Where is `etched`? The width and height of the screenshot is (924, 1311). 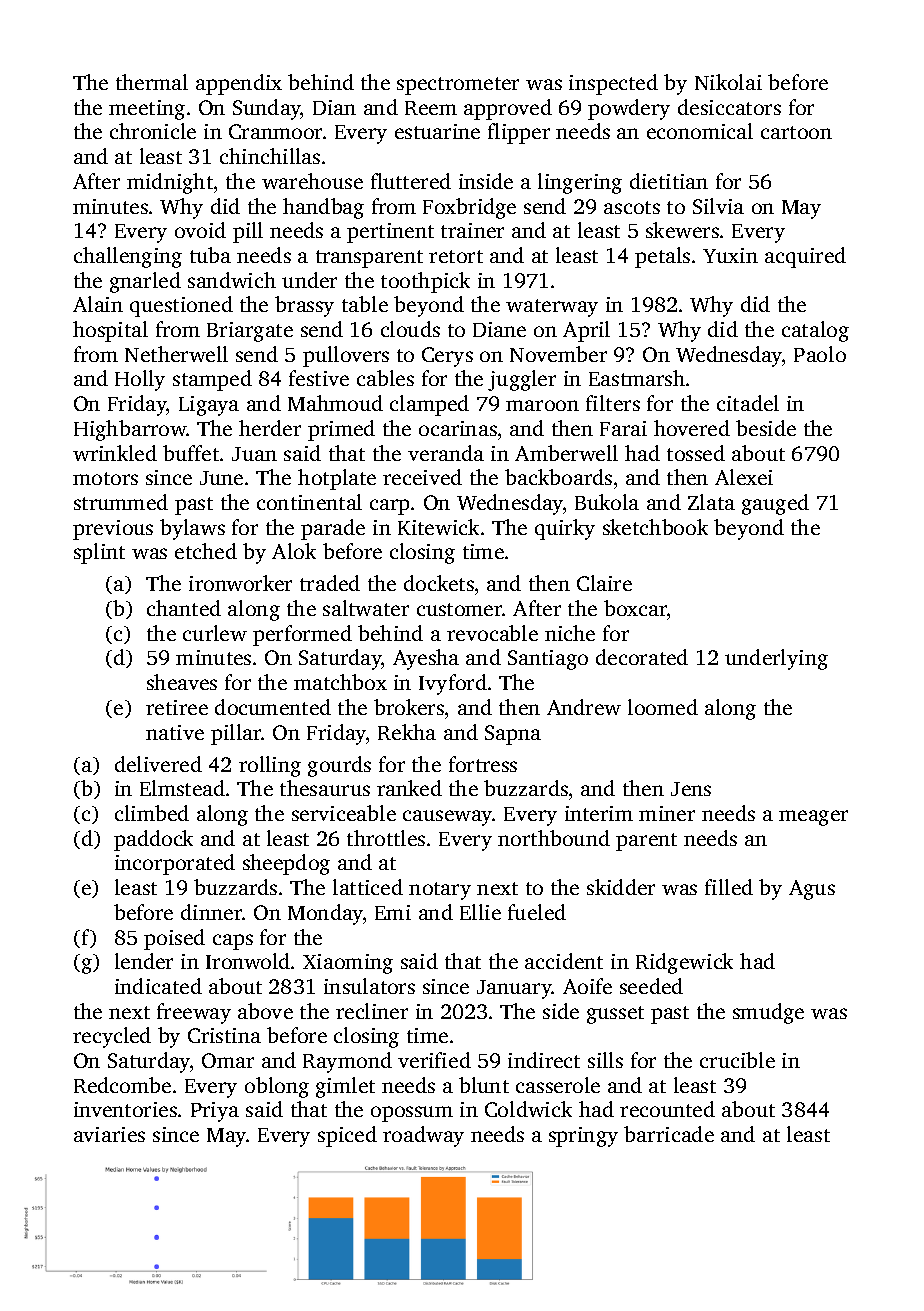
etched is located at coordinates (206, 551).
